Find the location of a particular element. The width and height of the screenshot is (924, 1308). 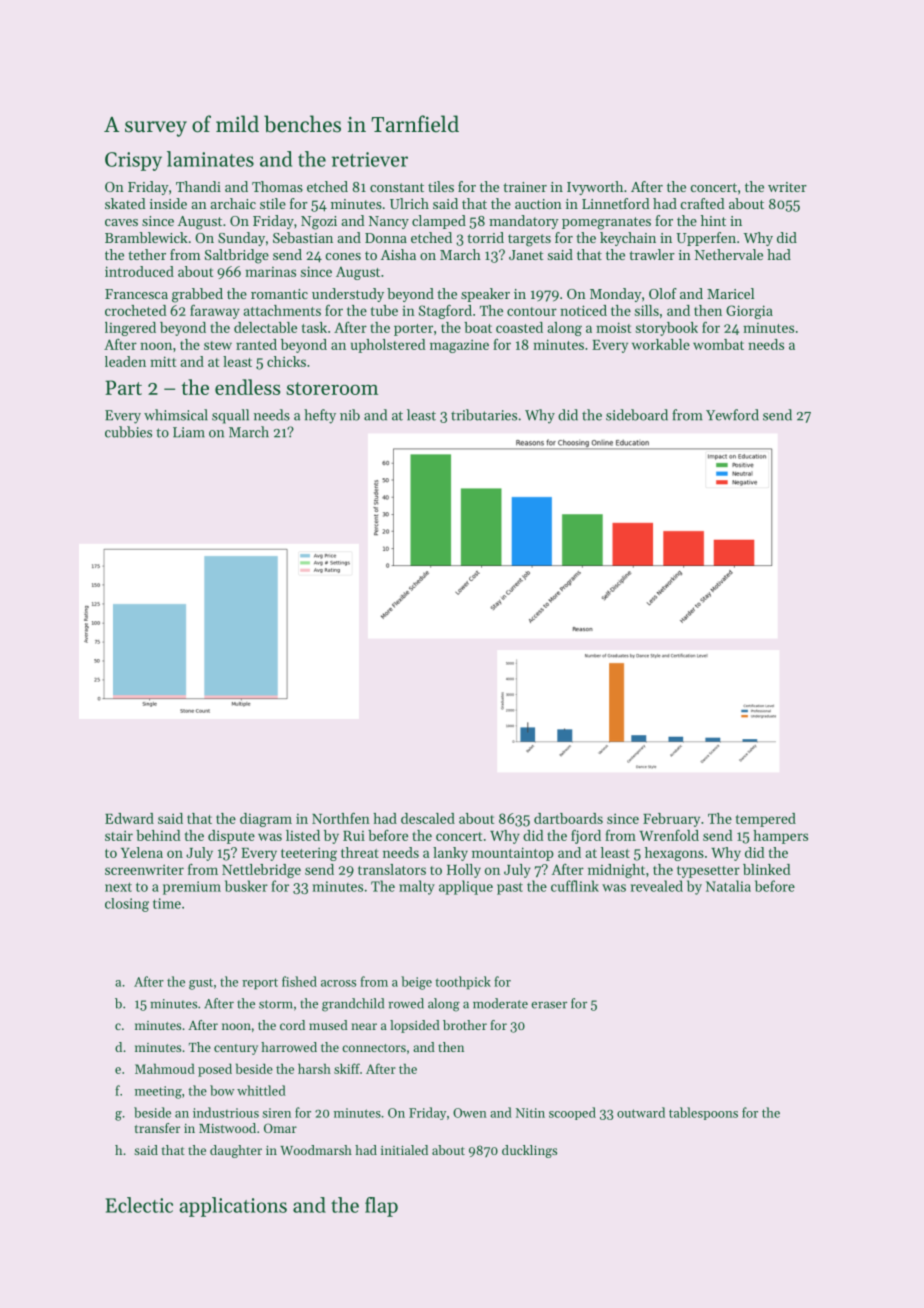

flap is located at coordinates (381, 1207).
